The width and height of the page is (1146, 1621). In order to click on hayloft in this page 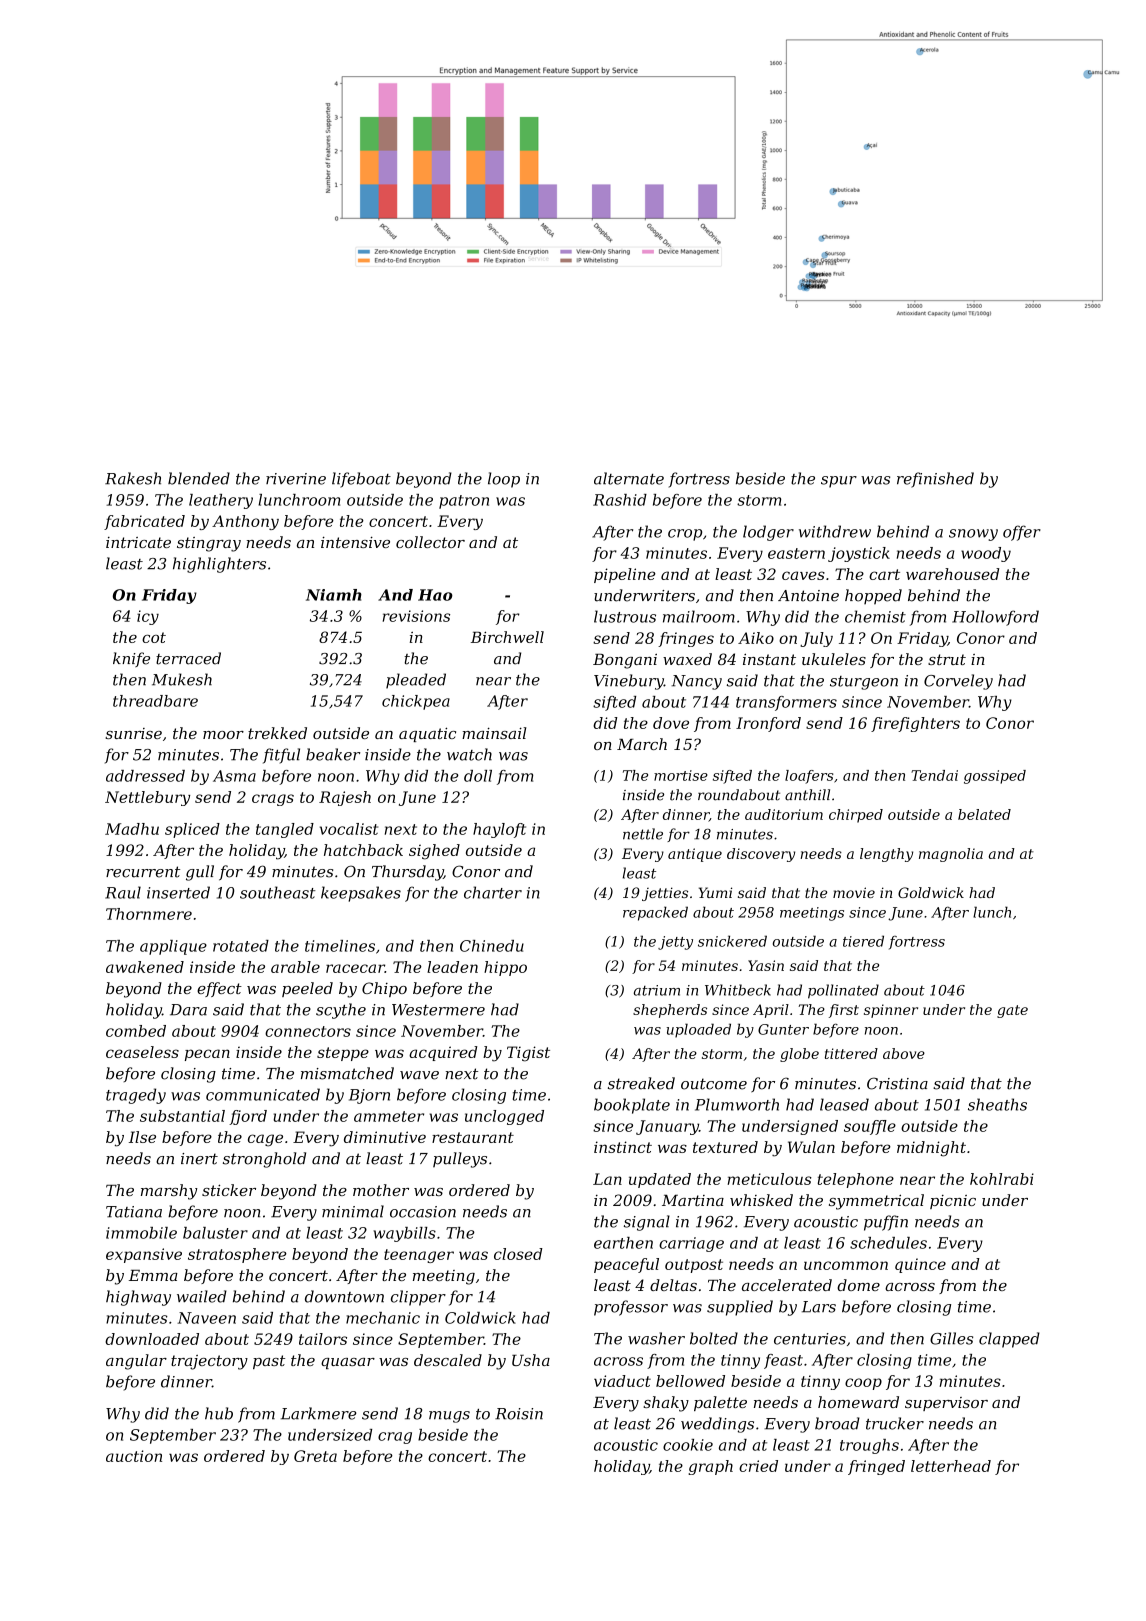, I will do `click(499, 830)`.
